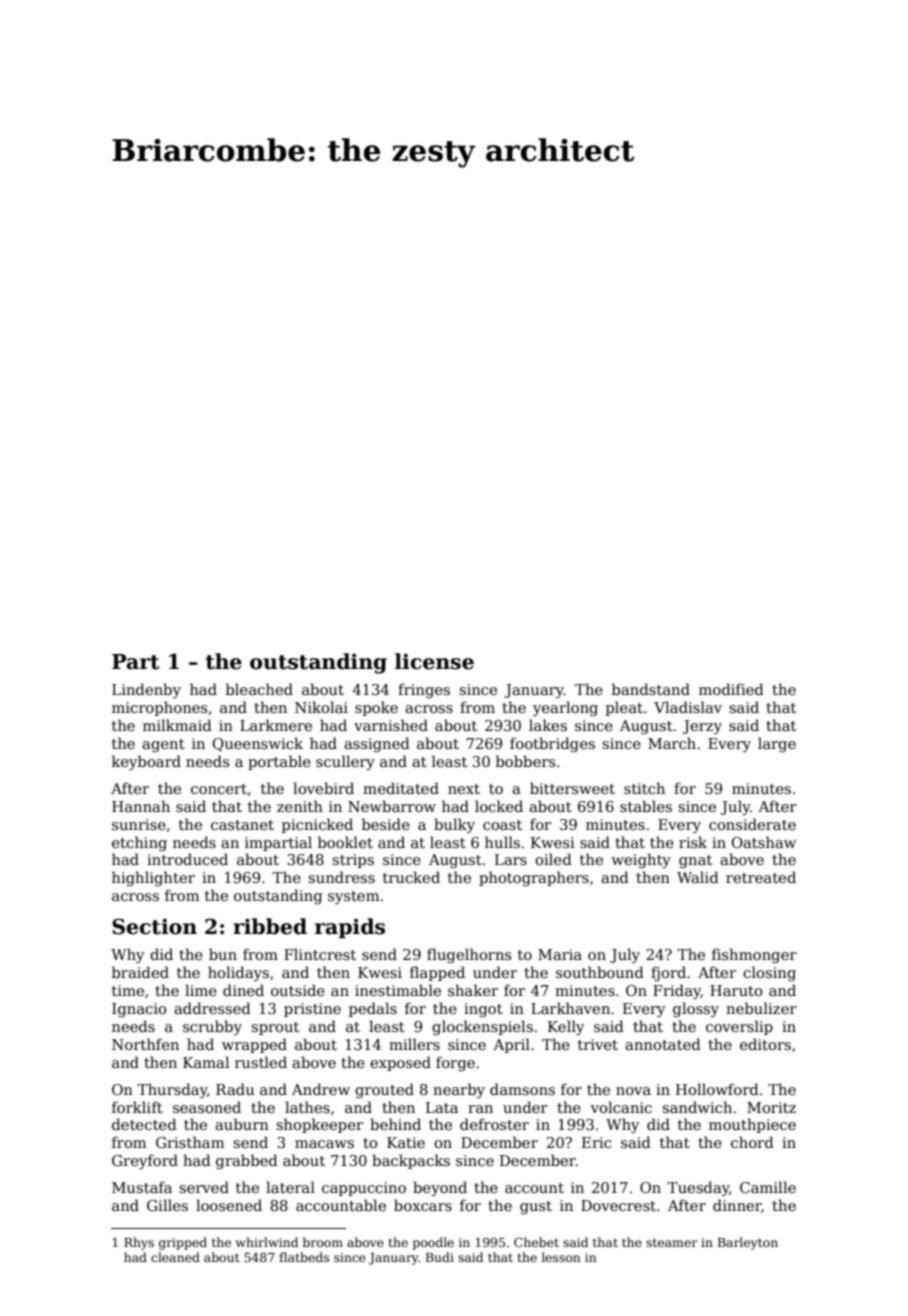 This screenshot has width=908, height=1316. What do you see at coordinates (748, 1243) in the screenshot?
I see `Barleyton` at bounding box center [748, 1243].
